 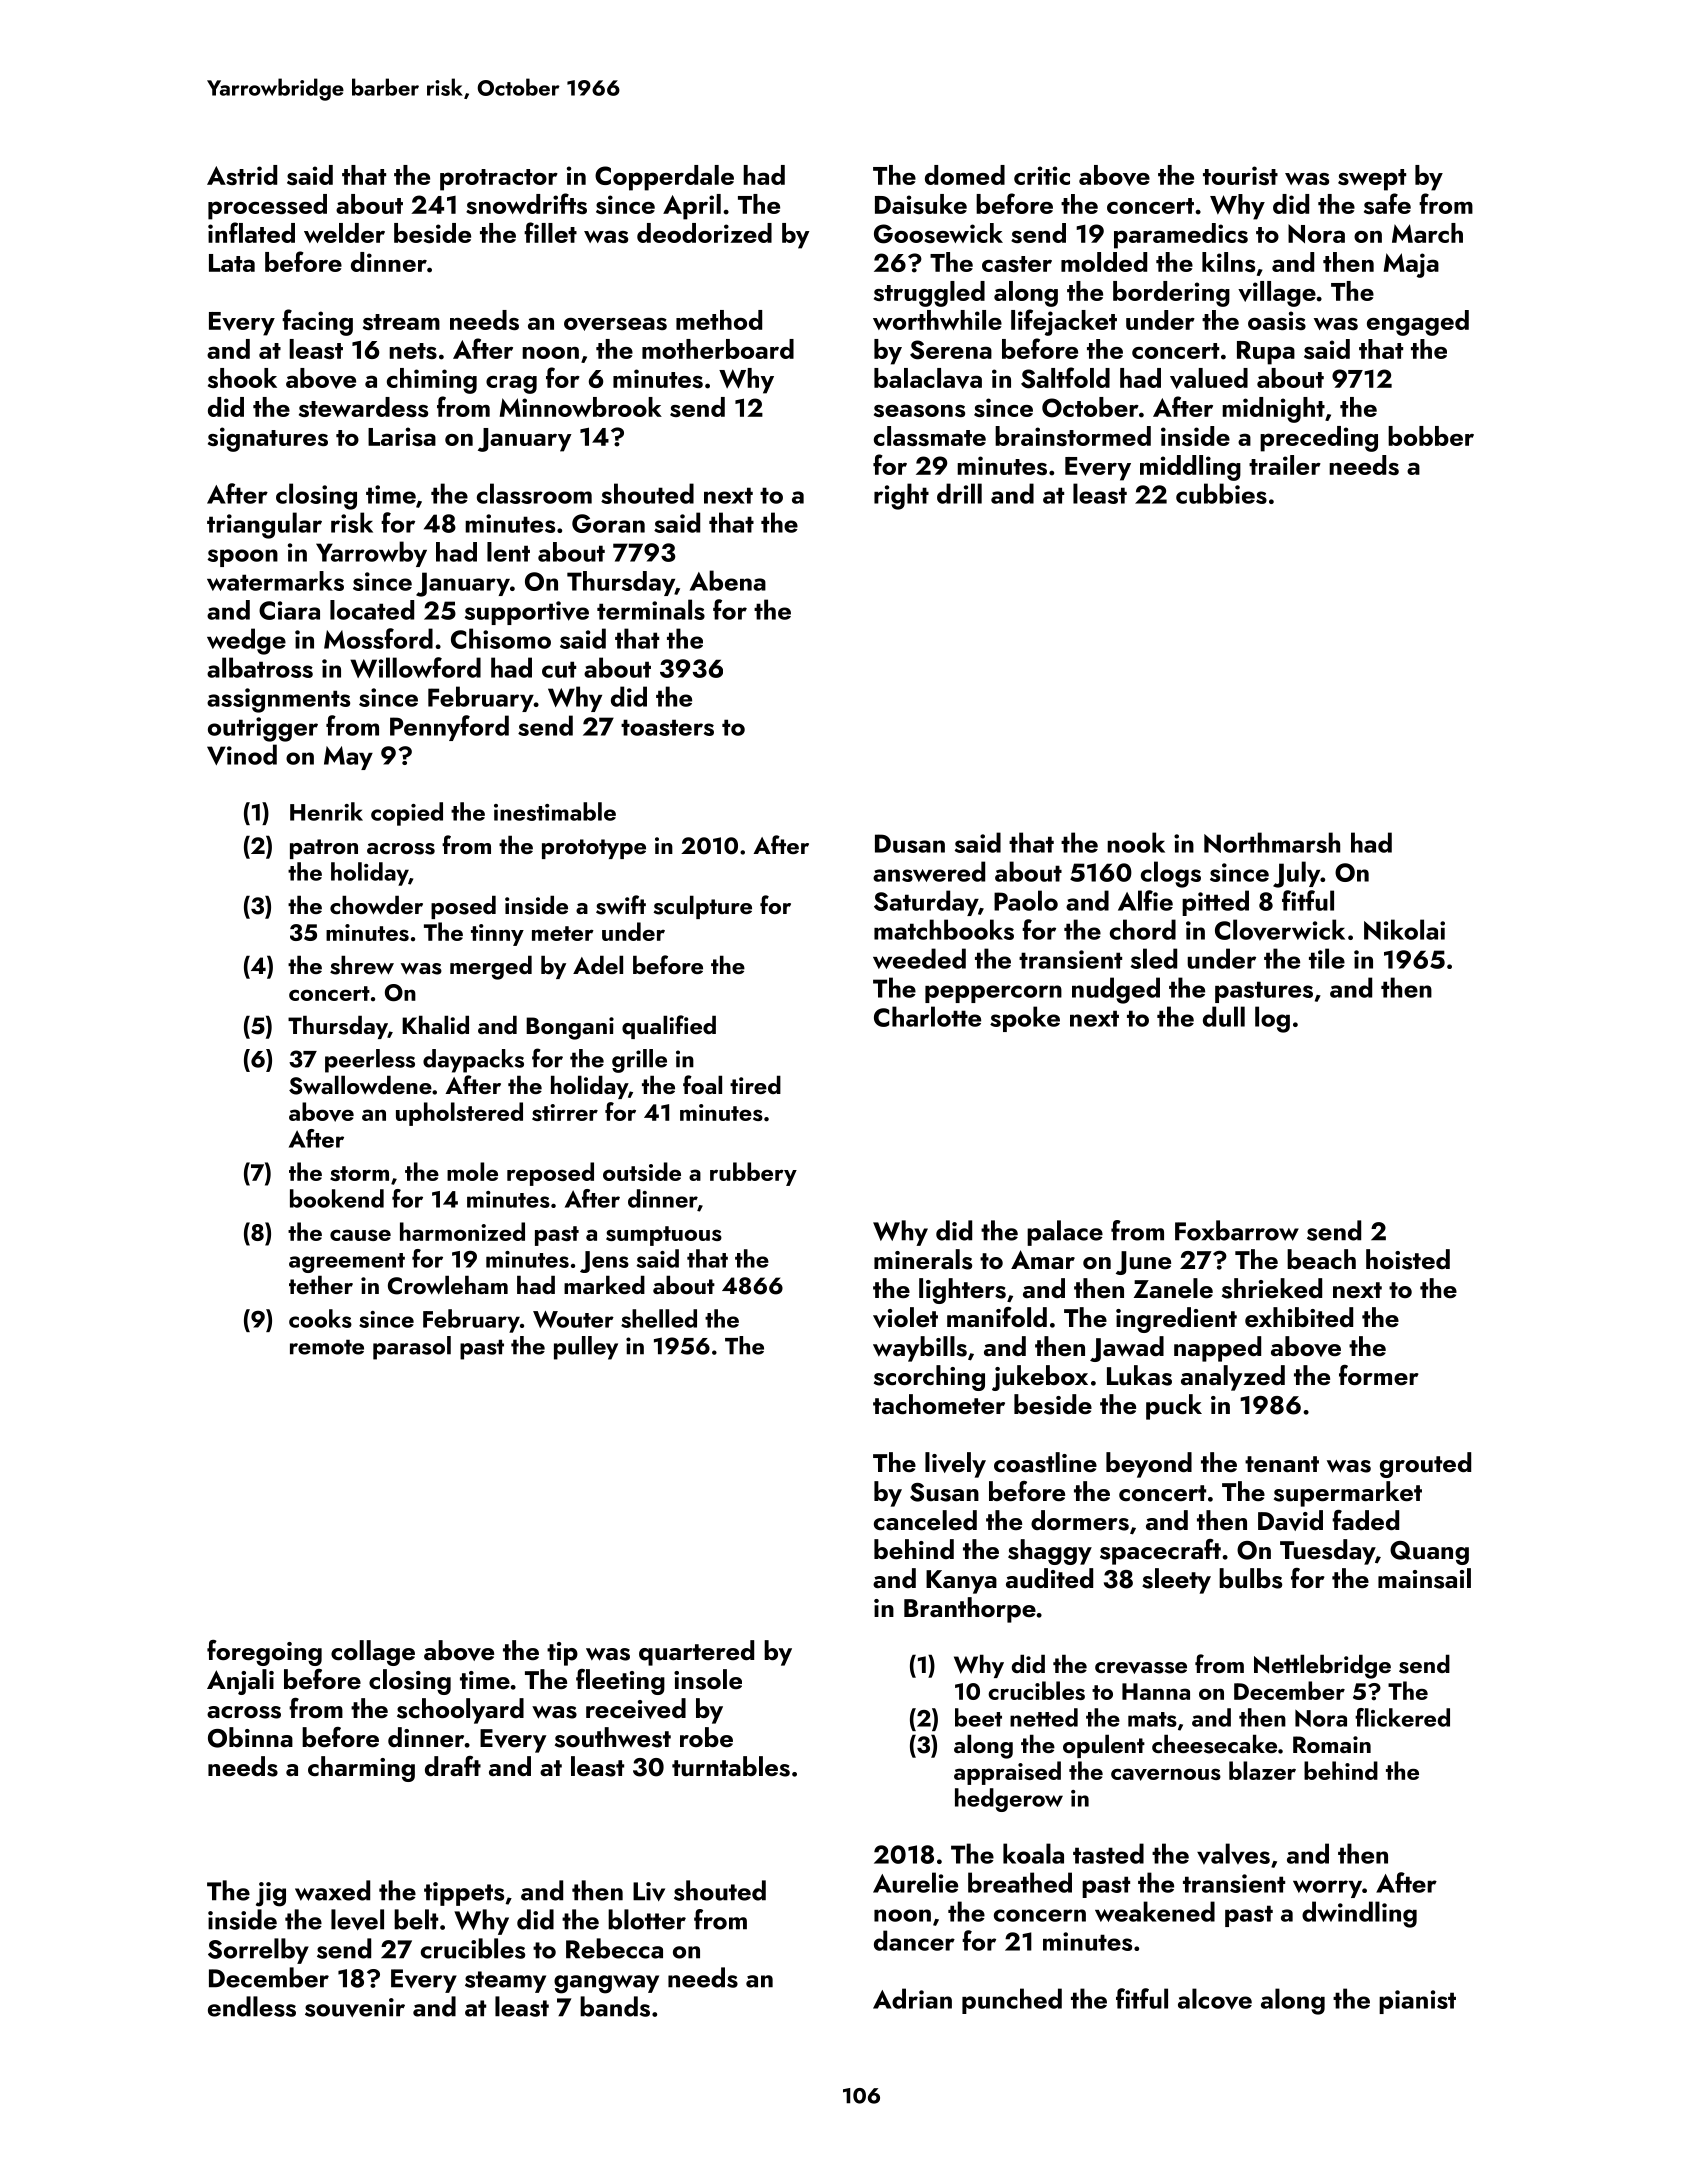 I want to click on Vinod, so click(x=242, y=754).
